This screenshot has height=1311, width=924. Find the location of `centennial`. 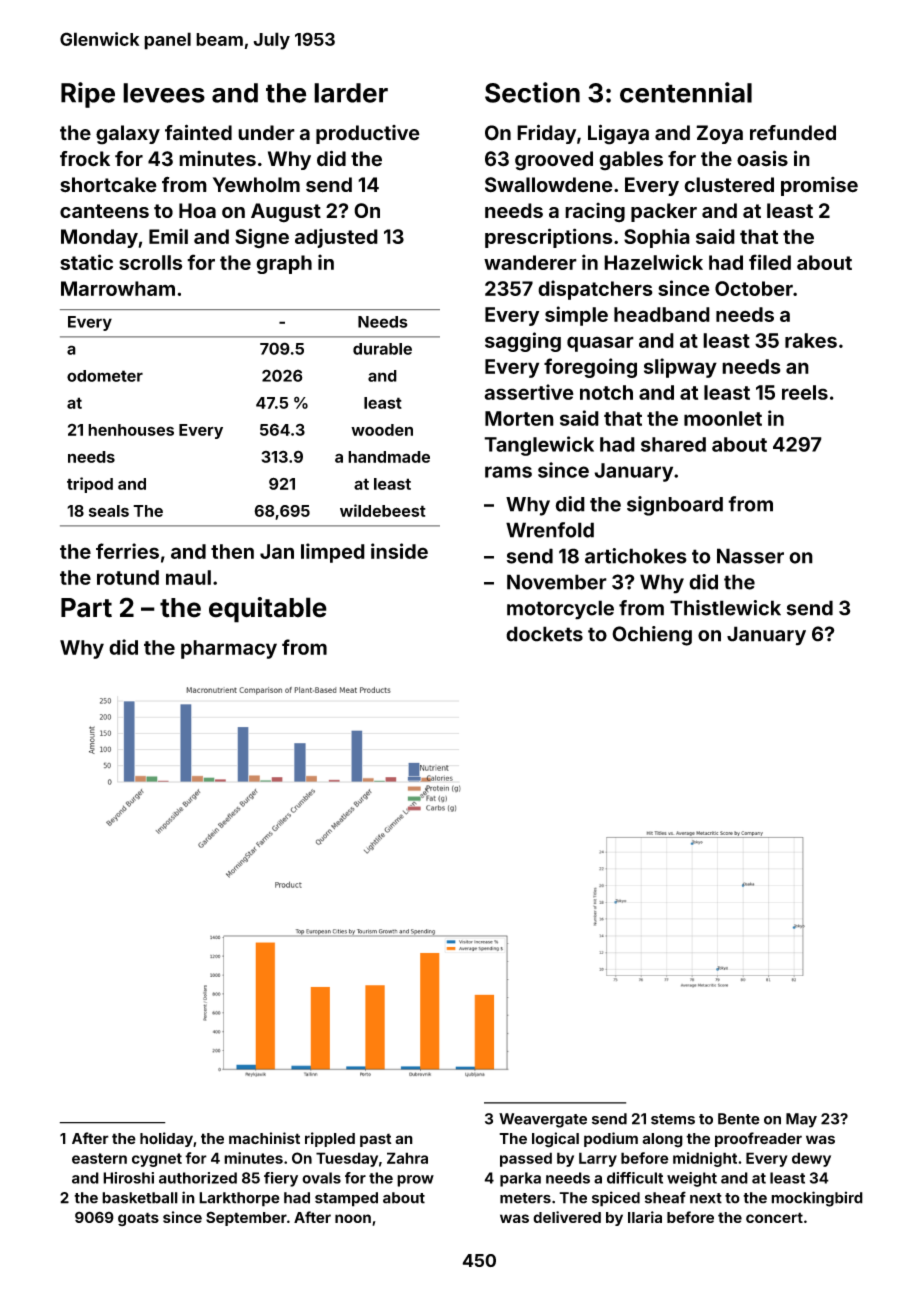

centennial is located at coordinates (686, 92).
